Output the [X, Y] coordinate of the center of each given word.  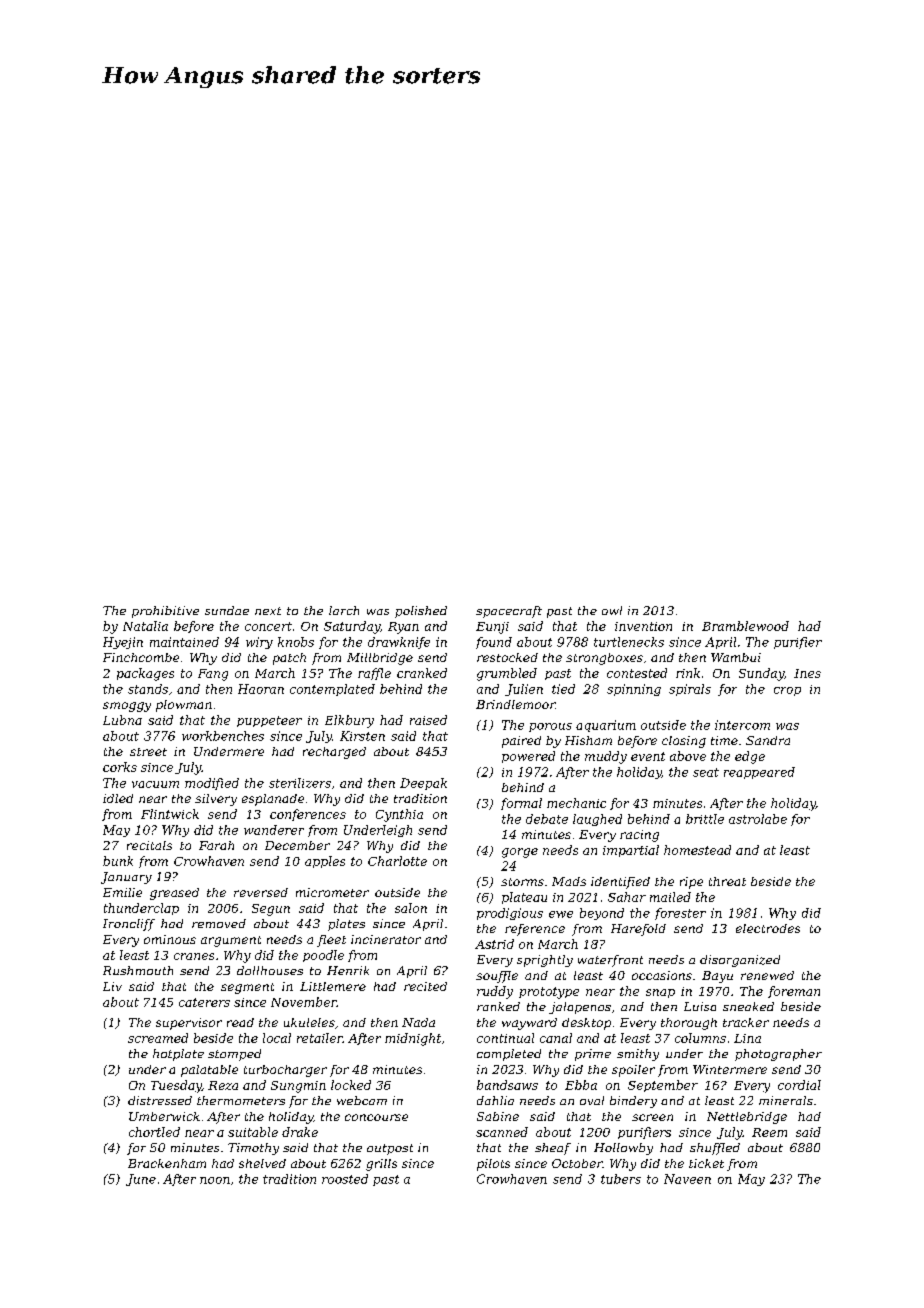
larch [344, 610]
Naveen [687, 1179]
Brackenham [167, 1163]
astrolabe [758, 819]
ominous [170, 939]
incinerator [386, 939]
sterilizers [300, 783]
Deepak [423, 784]
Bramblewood [745, 626]
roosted [345, 1179]
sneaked [748, 1006]
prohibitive [165, 612]
